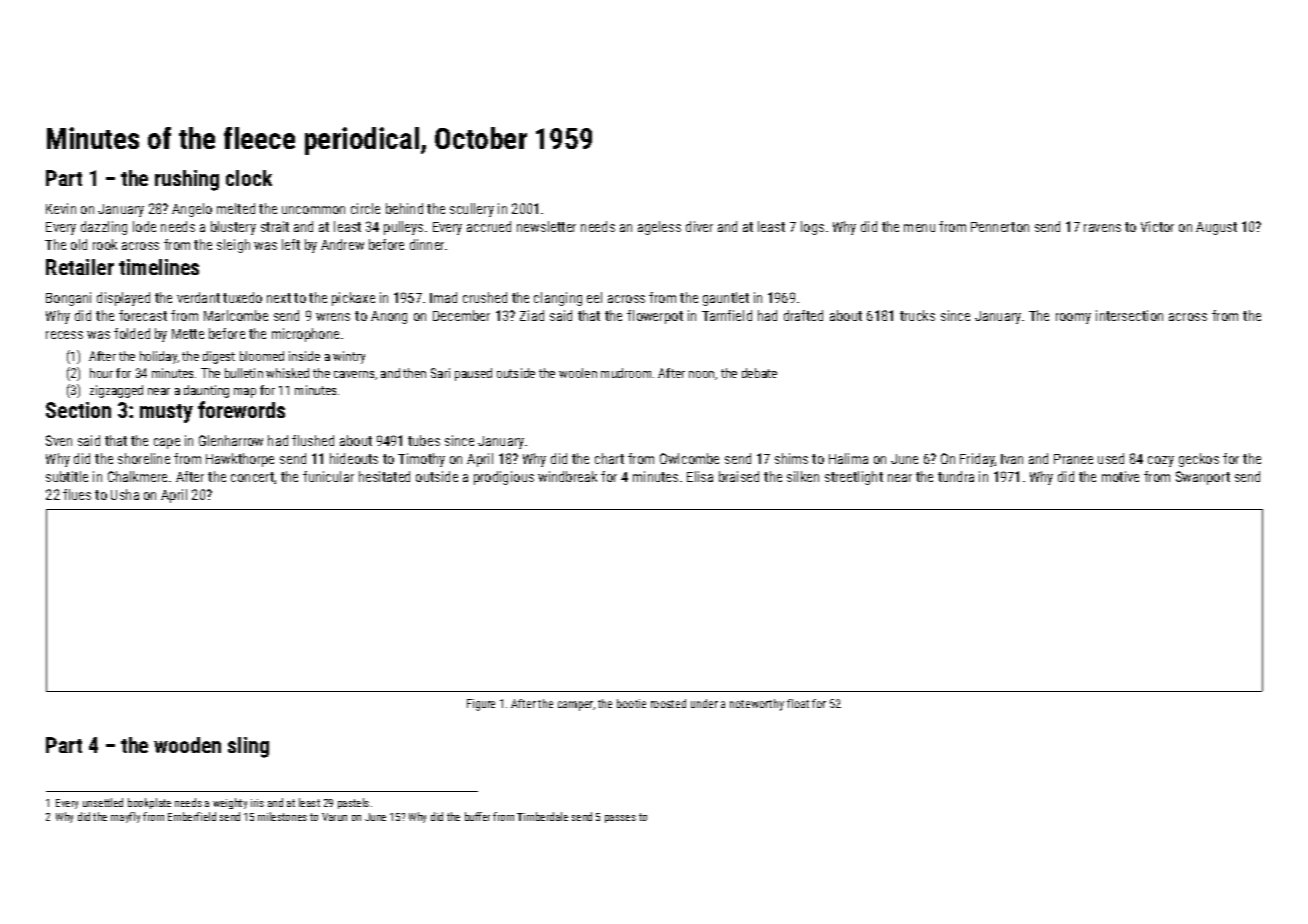 The height and width of the screenshot is (924, 1308). I want to click on clock, so click(249, 178).
